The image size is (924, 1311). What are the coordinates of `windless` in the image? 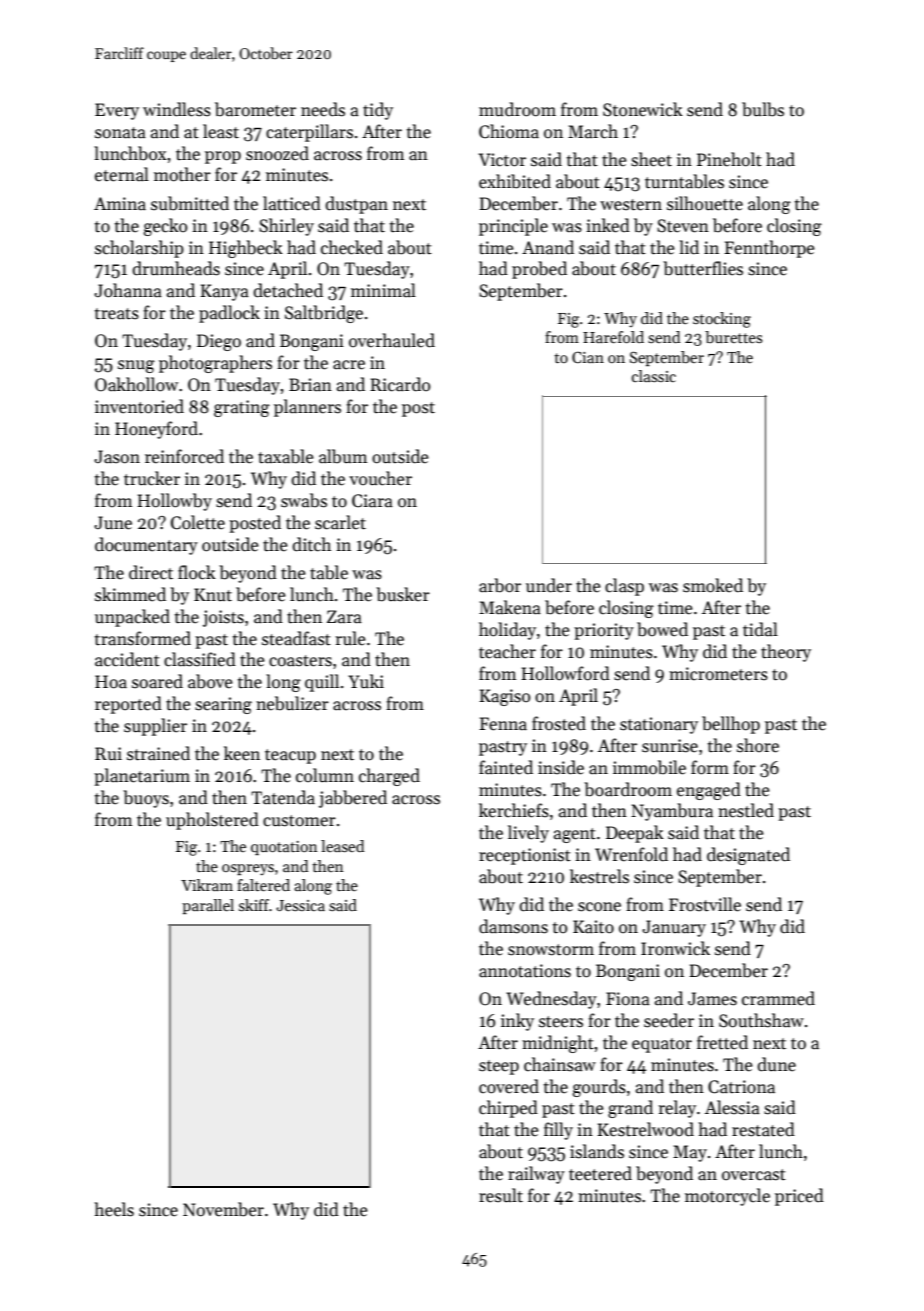 It's located at (177, 109).
